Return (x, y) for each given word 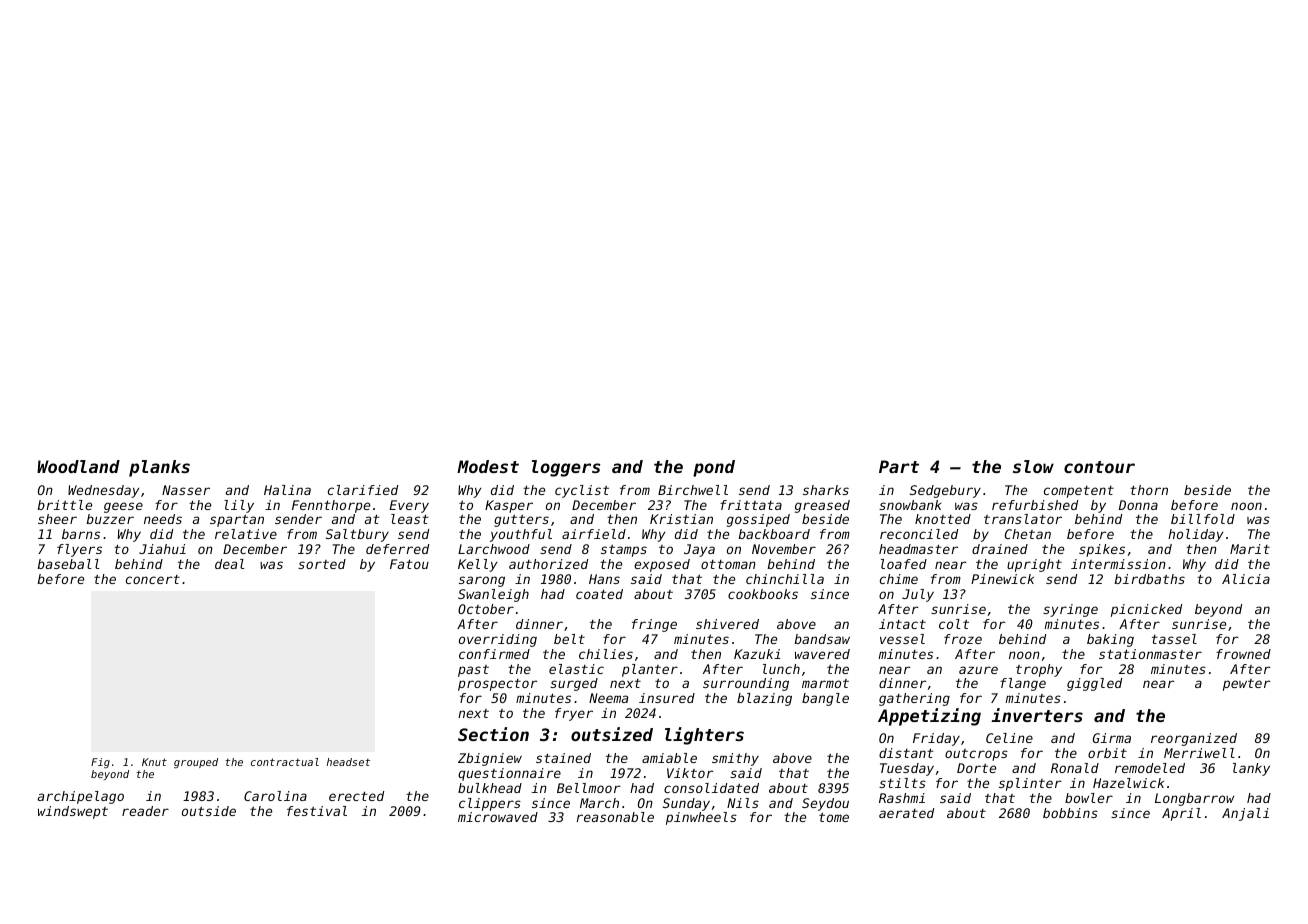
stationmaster (1150, 654)
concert (153, 579)
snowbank (910, 505)
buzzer (110, 519)
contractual (285, 762)
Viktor (690, 773)
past (473, 671)
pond (714, 468)
